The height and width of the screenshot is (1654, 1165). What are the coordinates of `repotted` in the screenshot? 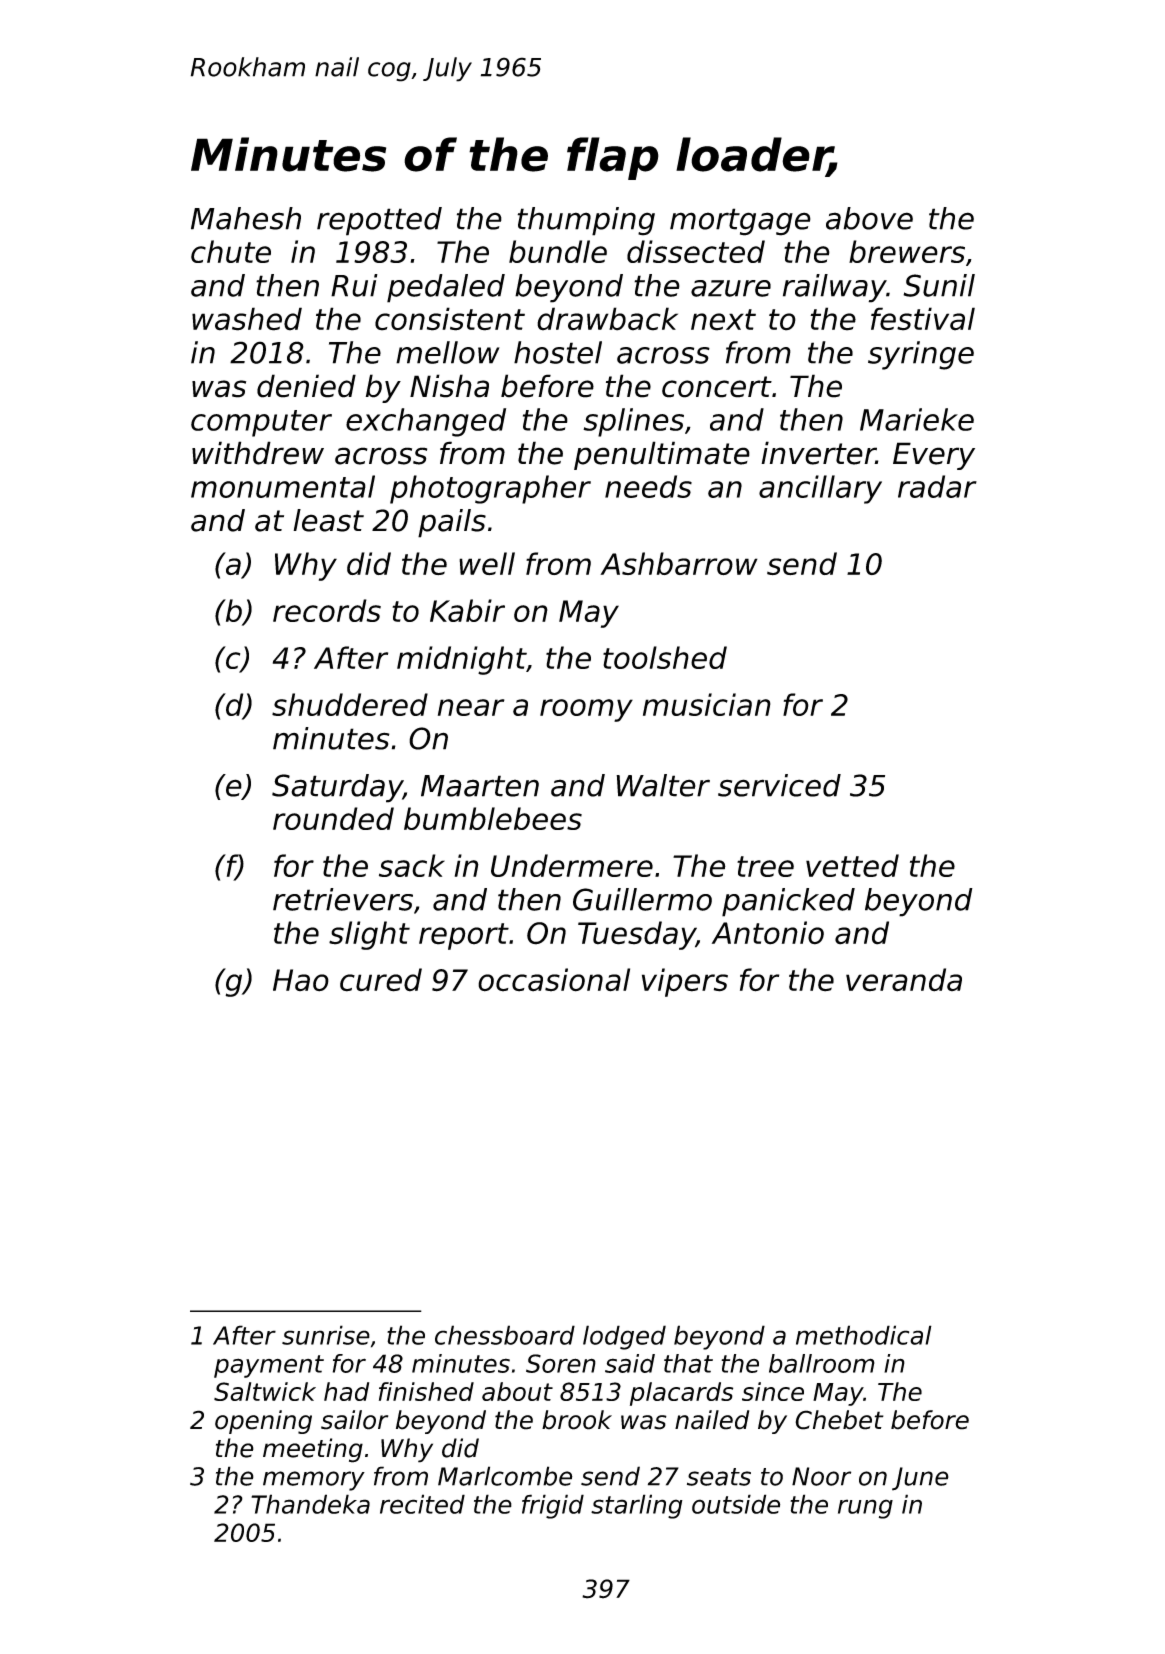 It's located at (379, 221).
